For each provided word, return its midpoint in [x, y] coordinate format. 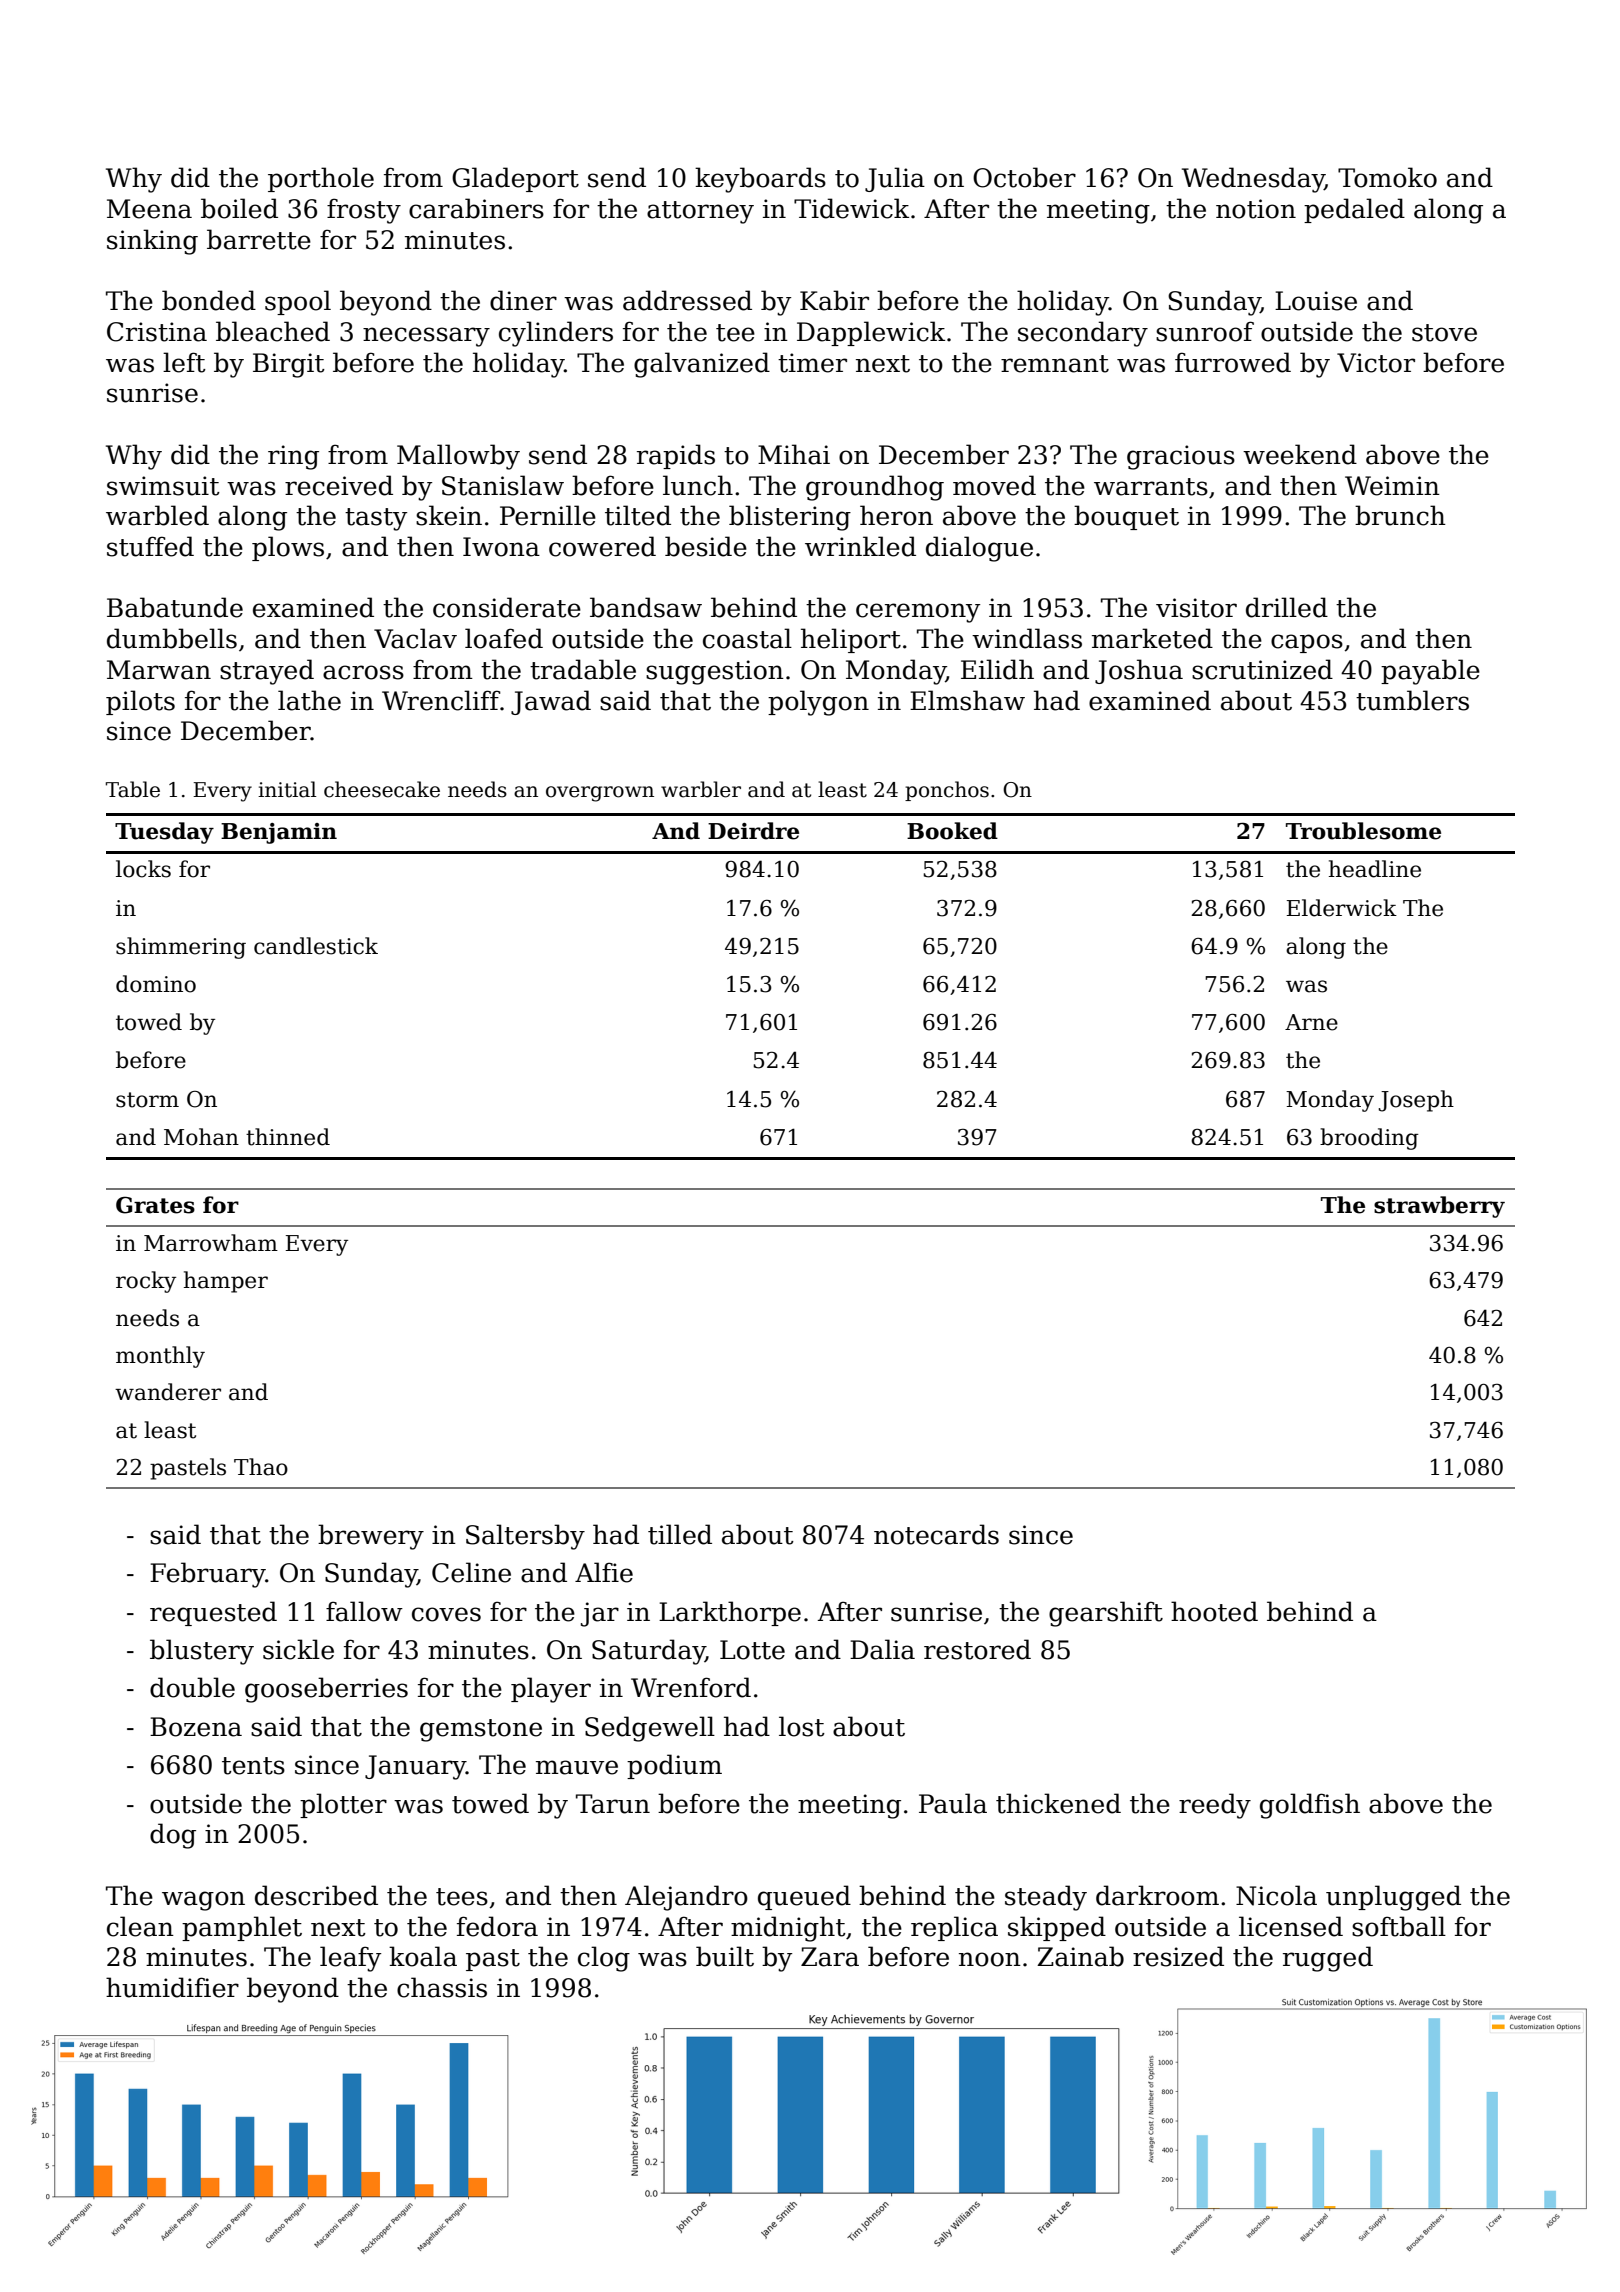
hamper [226, 1282]
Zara [830, 1957]
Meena [149, 209]
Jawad [551, 702]
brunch [1400, 515]
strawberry [1439, 1207]
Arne [1311, 1022]
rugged [1328, 1959]
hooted [1214, 1611]
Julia [895, 179]
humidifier [172, 1987]
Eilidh [997, 669]
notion [1256, 209]
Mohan [201, 1137]
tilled [680, 1534]
